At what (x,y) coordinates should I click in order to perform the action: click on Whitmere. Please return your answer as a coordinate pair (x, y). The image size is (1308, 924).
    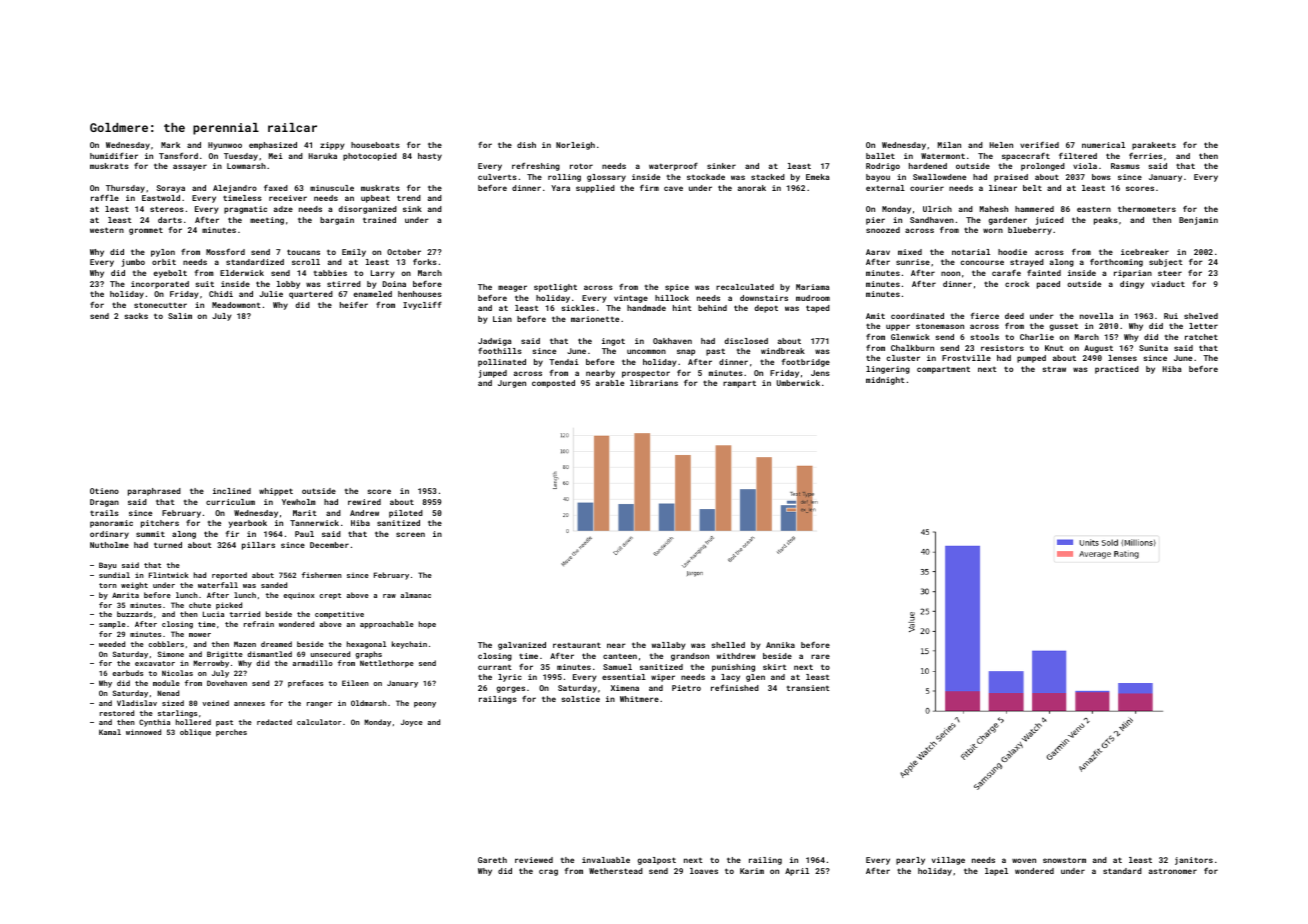
    Looking at the image, I should click on (639, 699).
